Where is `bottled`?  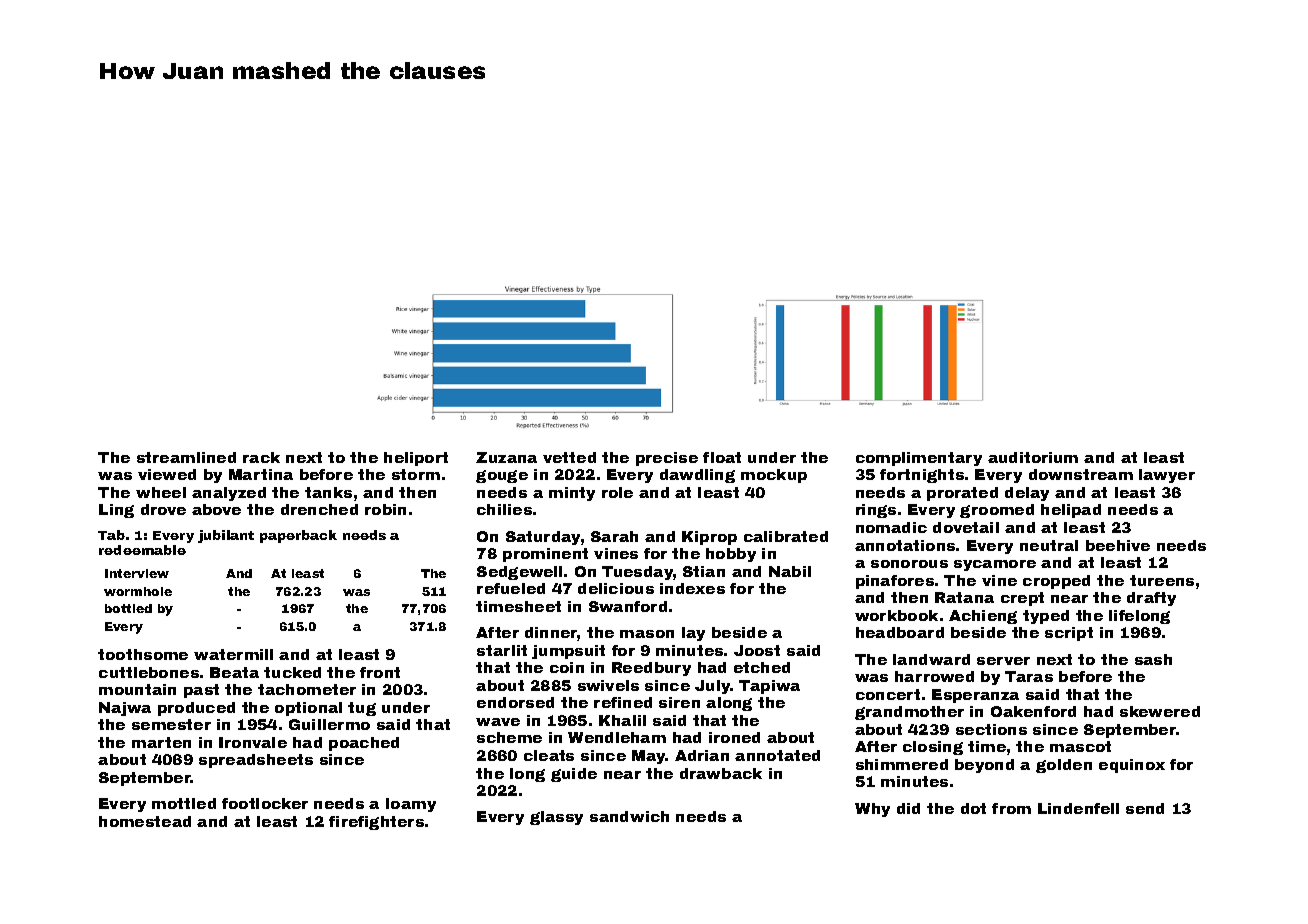 bottled is located at coordinates (128, 608).
